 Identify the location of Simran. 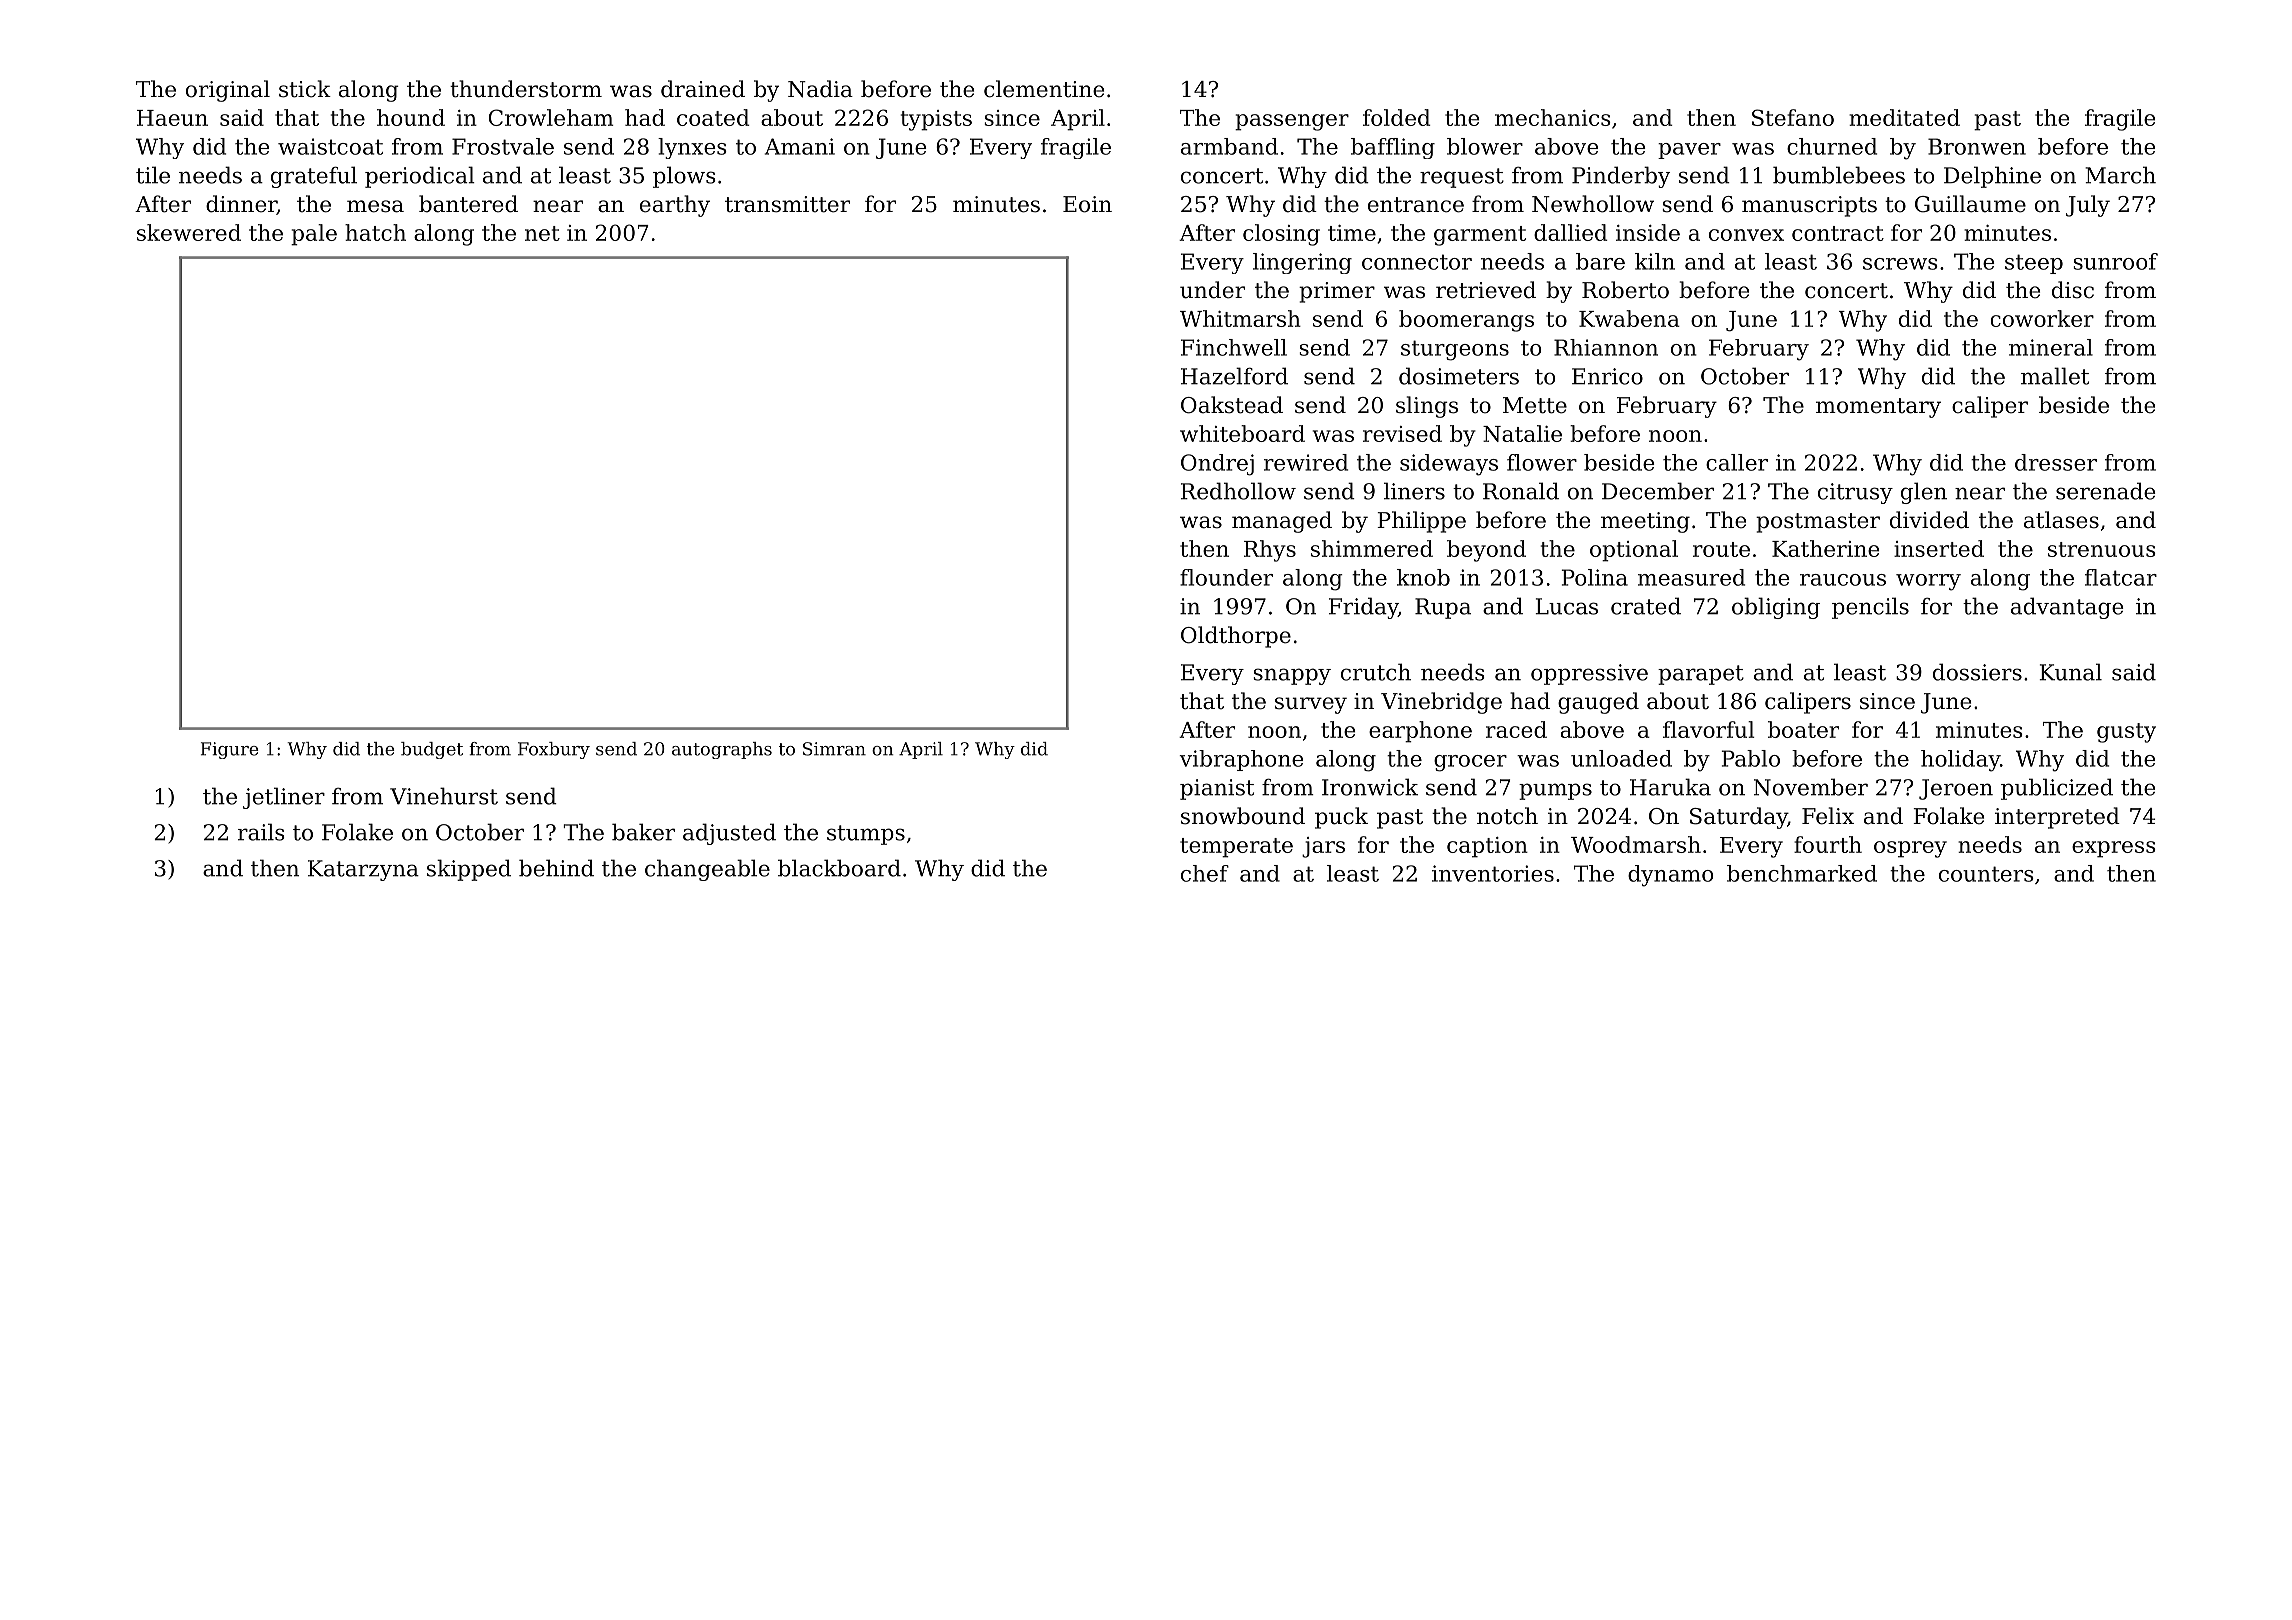
(834, 749).
